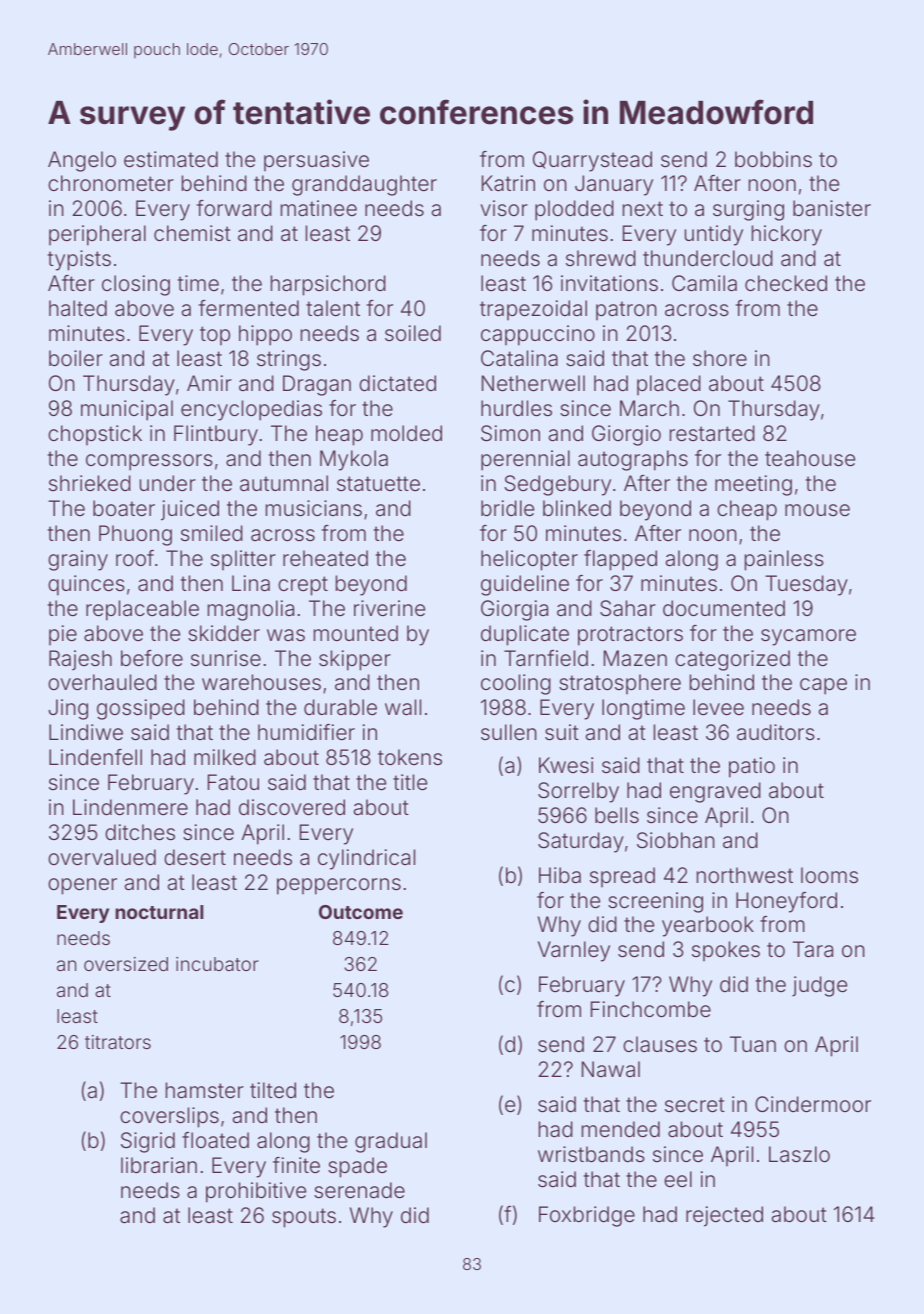 The image size is (924, 1314). I want to click on bobbins, so click(773, 159).
